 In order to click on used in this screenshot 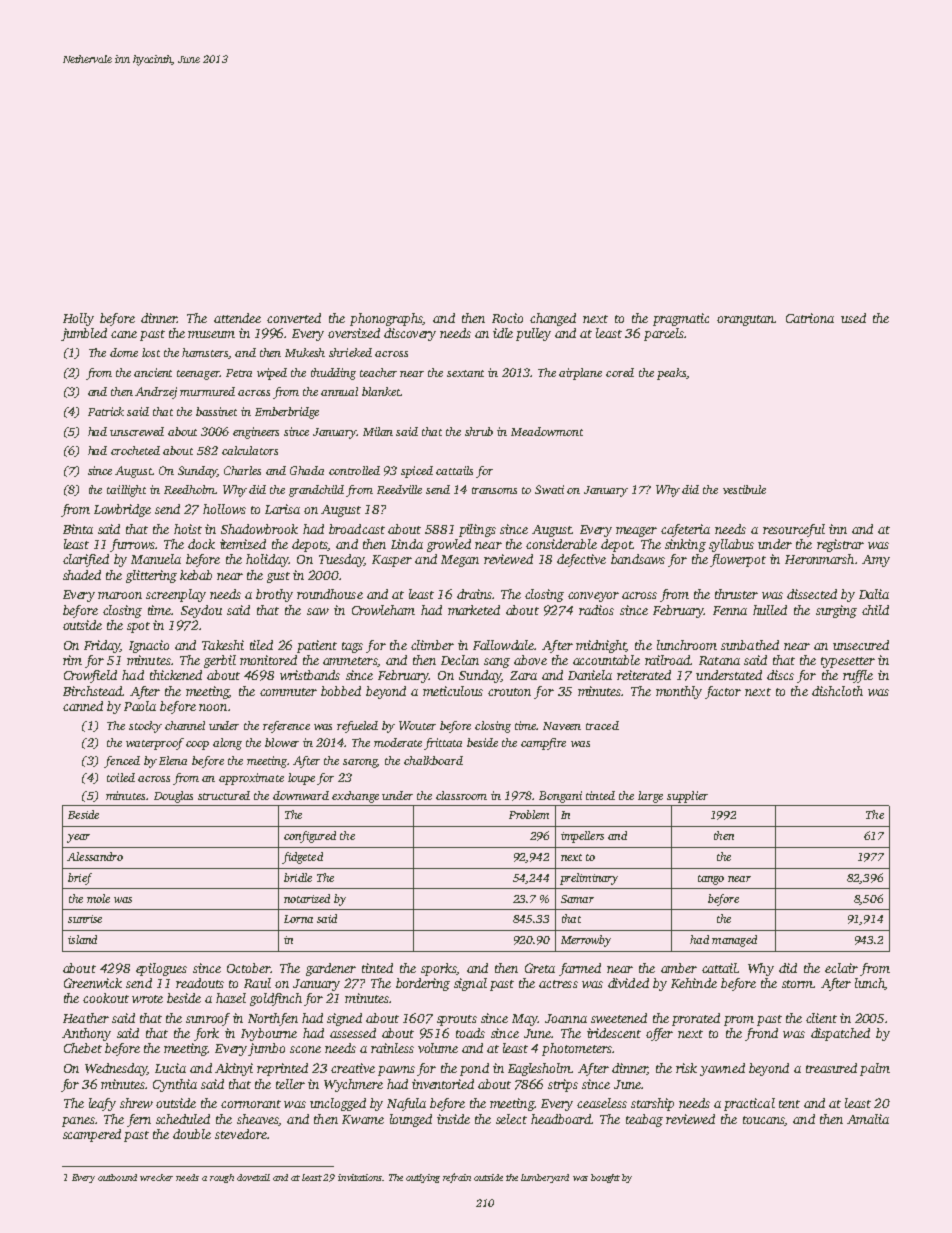, I will do `click(853, 318)`.
